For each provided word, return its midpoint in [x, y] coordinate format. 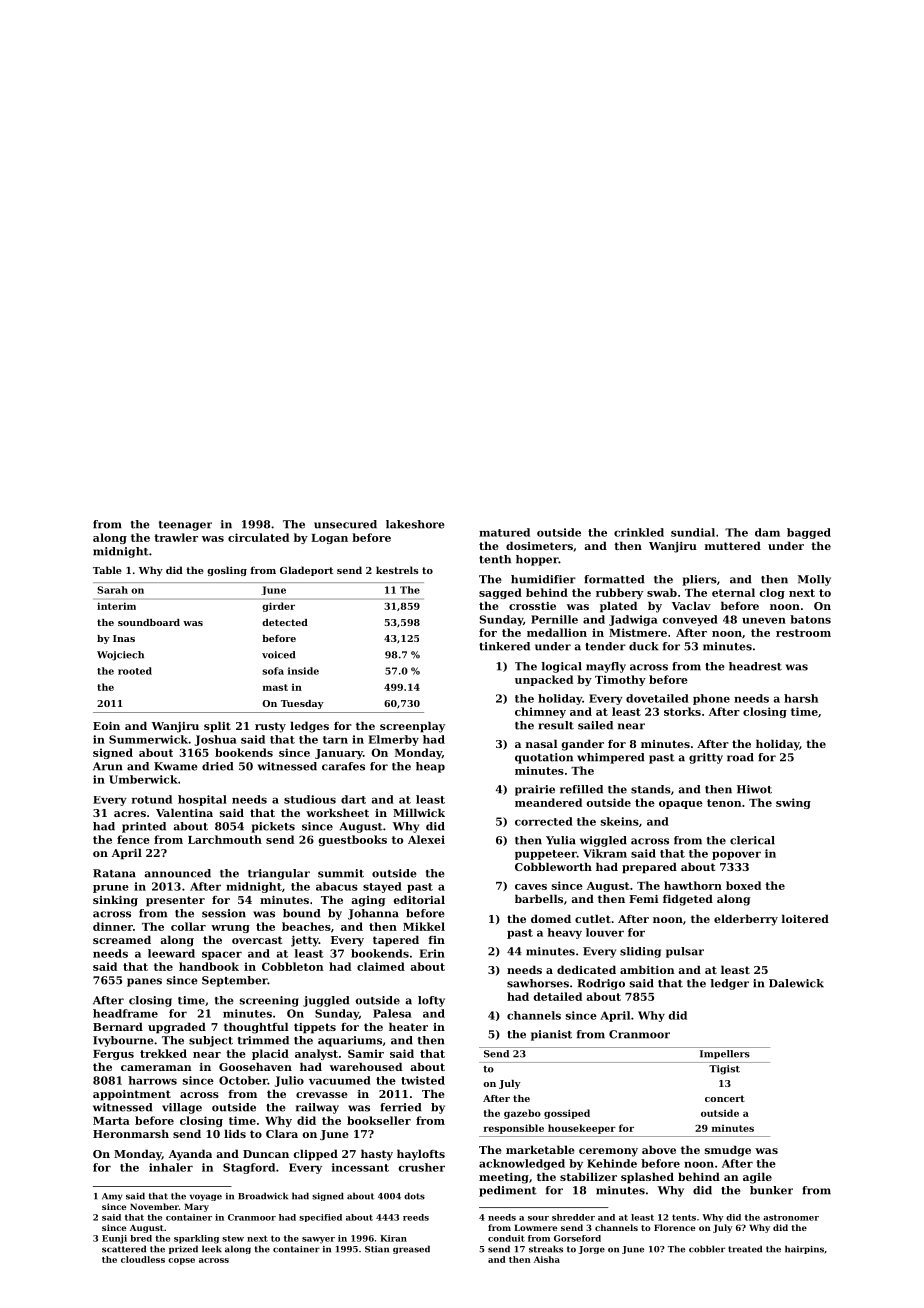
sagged [500, 593]
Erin [432, 953]
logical [562, 667]
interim [116, 606]
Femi [643, 899]
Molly [814, 580]
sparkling [196, 1239]
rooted [135, 671]
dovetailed [657, 698]
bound [301, 913]
